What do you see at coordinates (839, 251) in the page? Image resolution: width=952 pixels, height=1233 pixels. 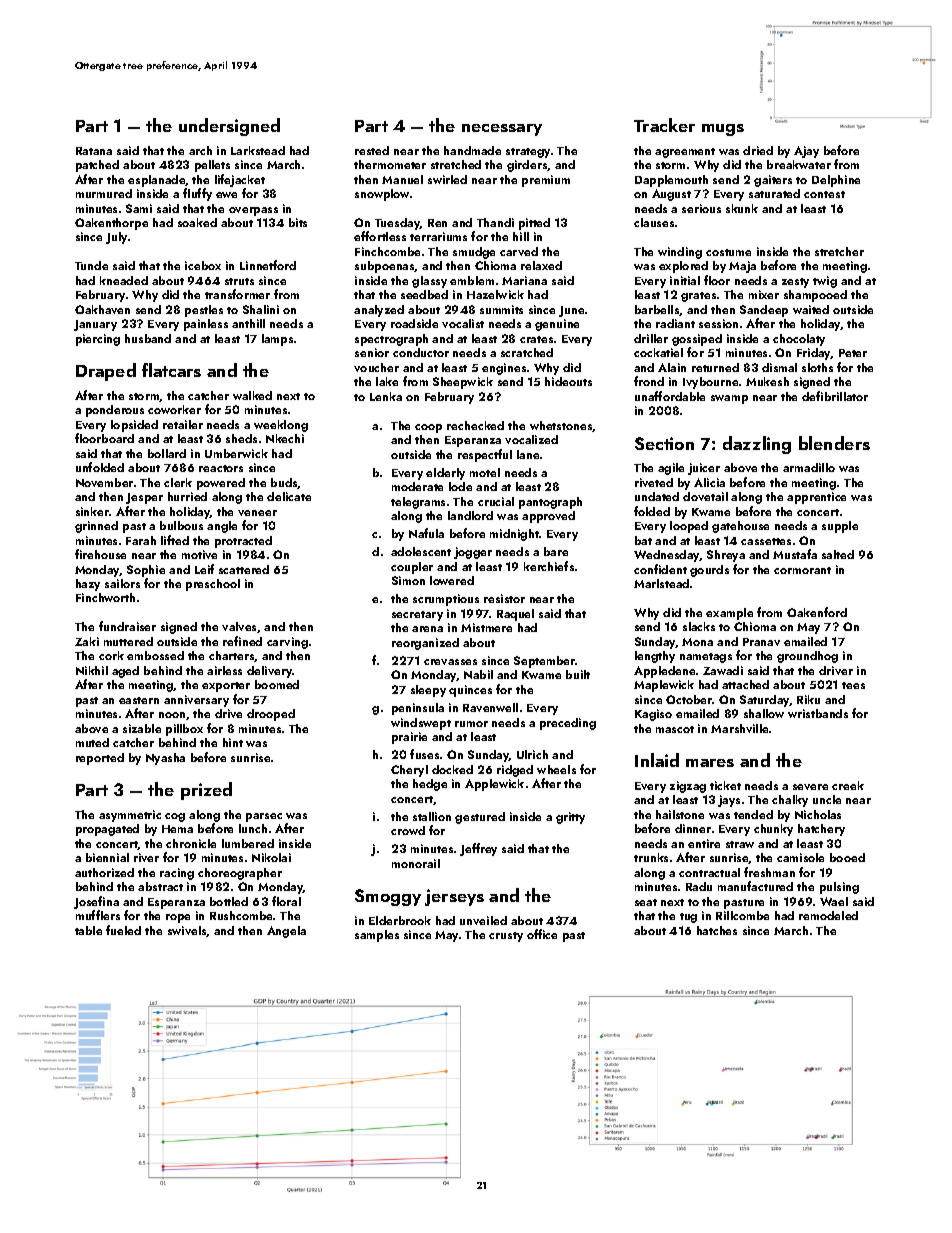 I see `stretcher` at bounding box center [839, 251].
